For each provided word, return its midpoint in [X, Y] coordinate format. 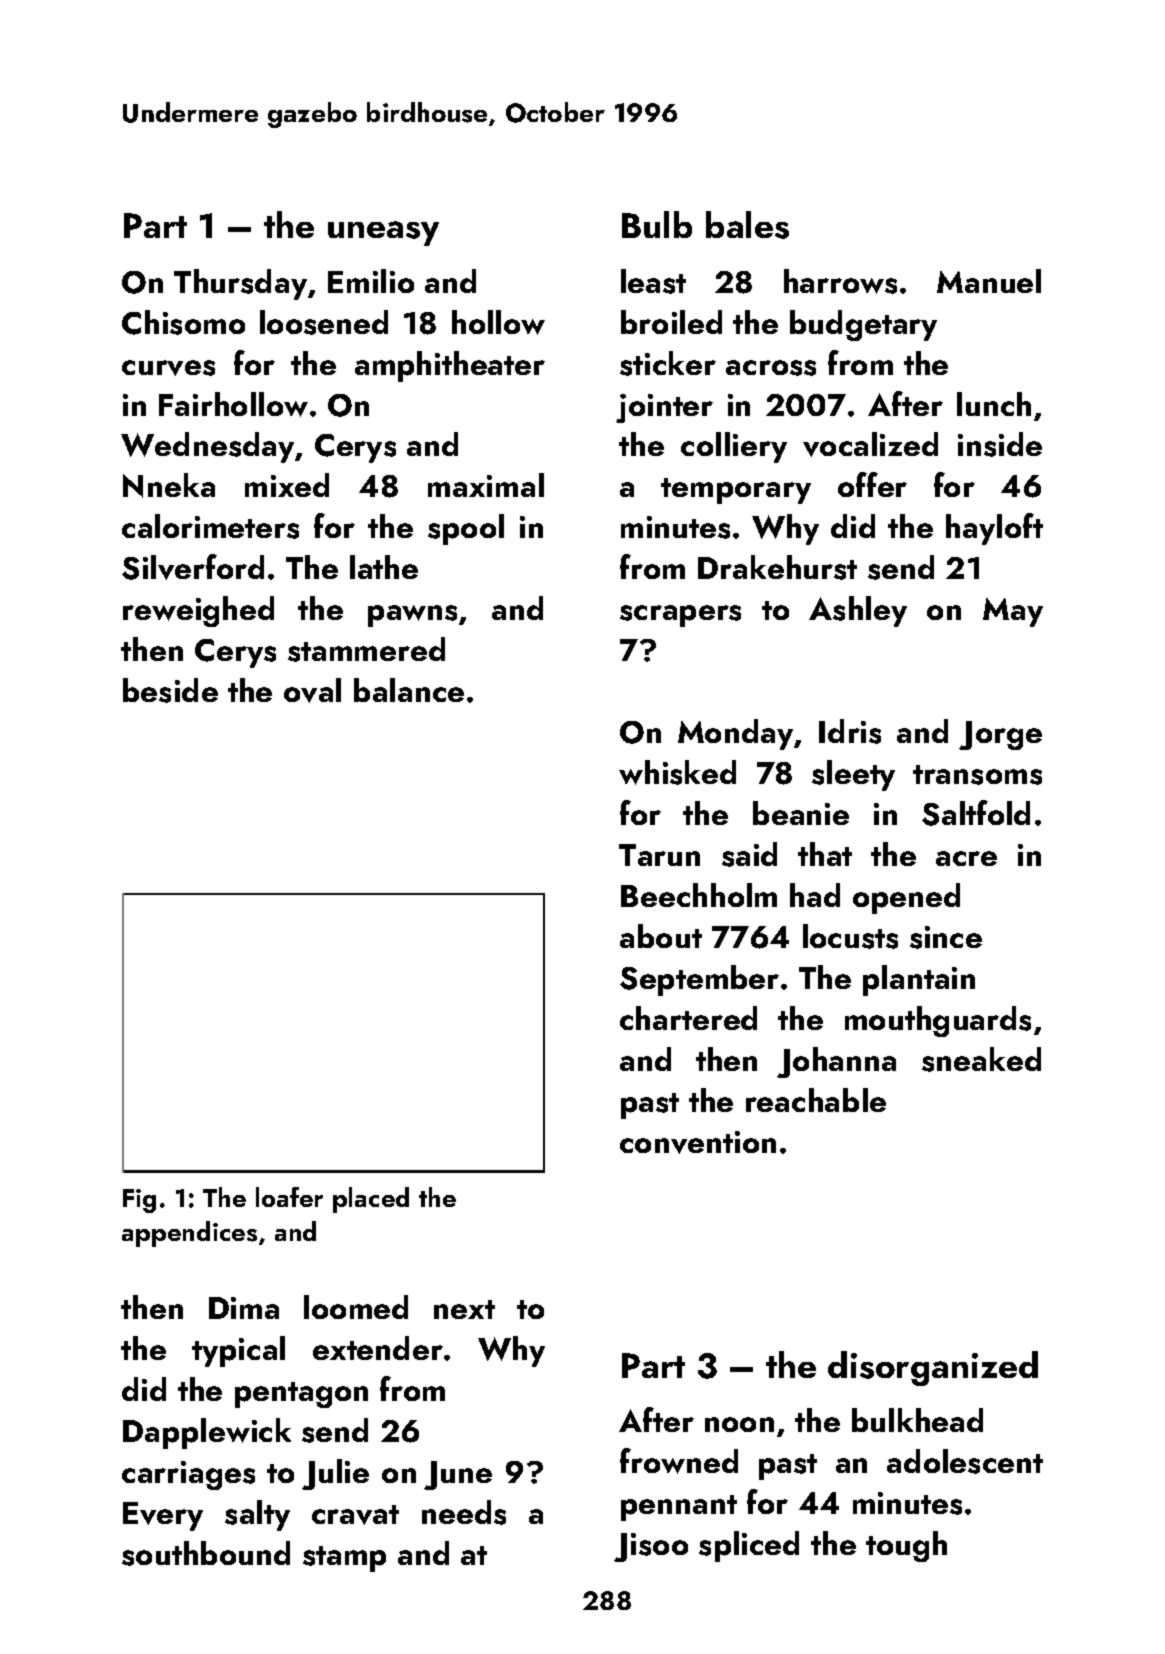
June [458, 1475]
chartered [688, 1018]
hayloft [994, 529]
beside [170, 690]
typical [238, 1351]
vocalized [870, 444]
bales [747, 225]
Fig [139, 1201]
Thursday [240, 284]
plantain [919, 980]
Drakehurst [777, 567]
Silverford [193, 567]
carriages [188, 1475]
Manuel [989, 281]
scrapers [680, 616]
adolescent [965, 1461]
